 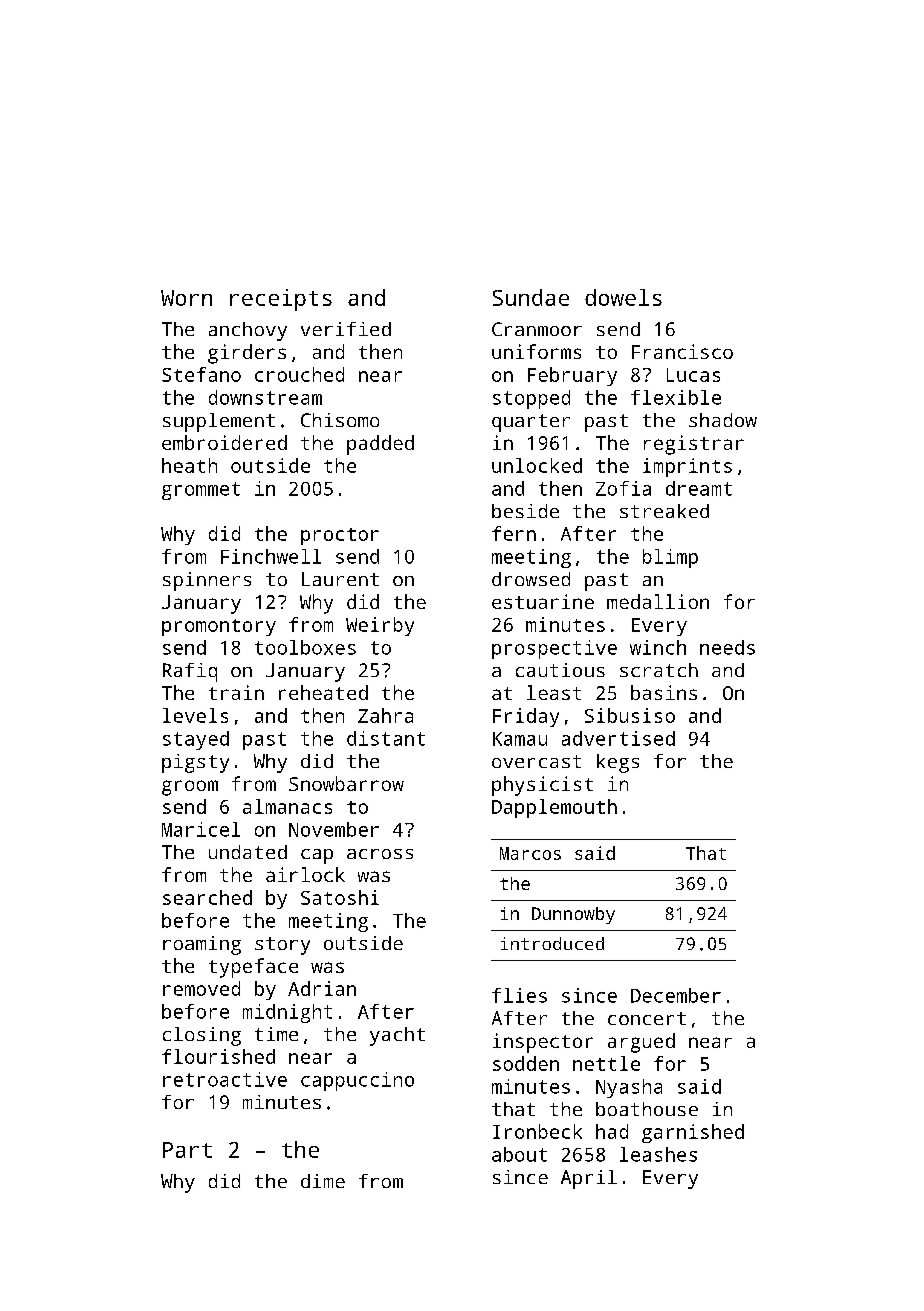 I want to click on spinners, so click(x=207, y=581).
